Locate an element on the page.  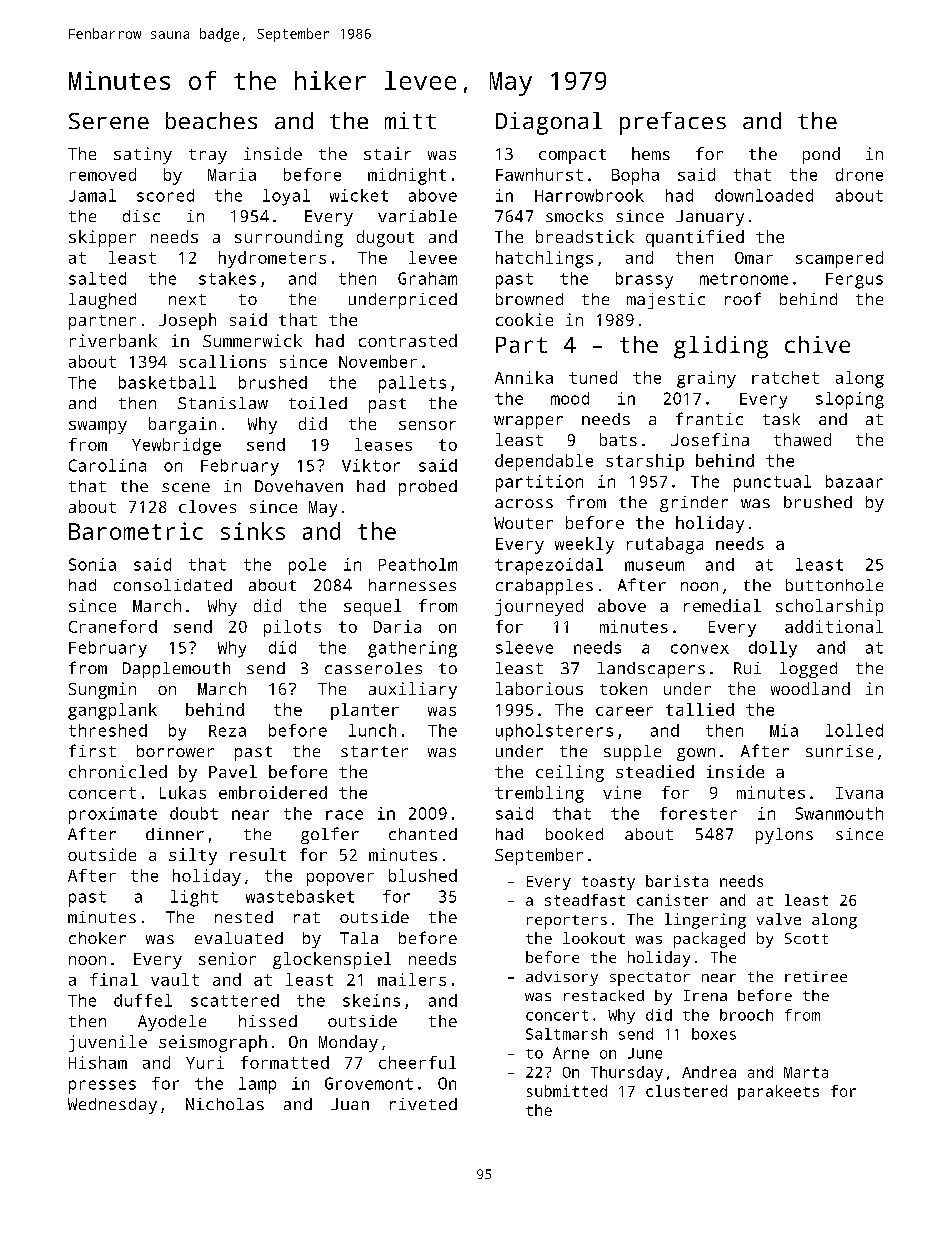
sloping is located at coordinates (850, 400).
